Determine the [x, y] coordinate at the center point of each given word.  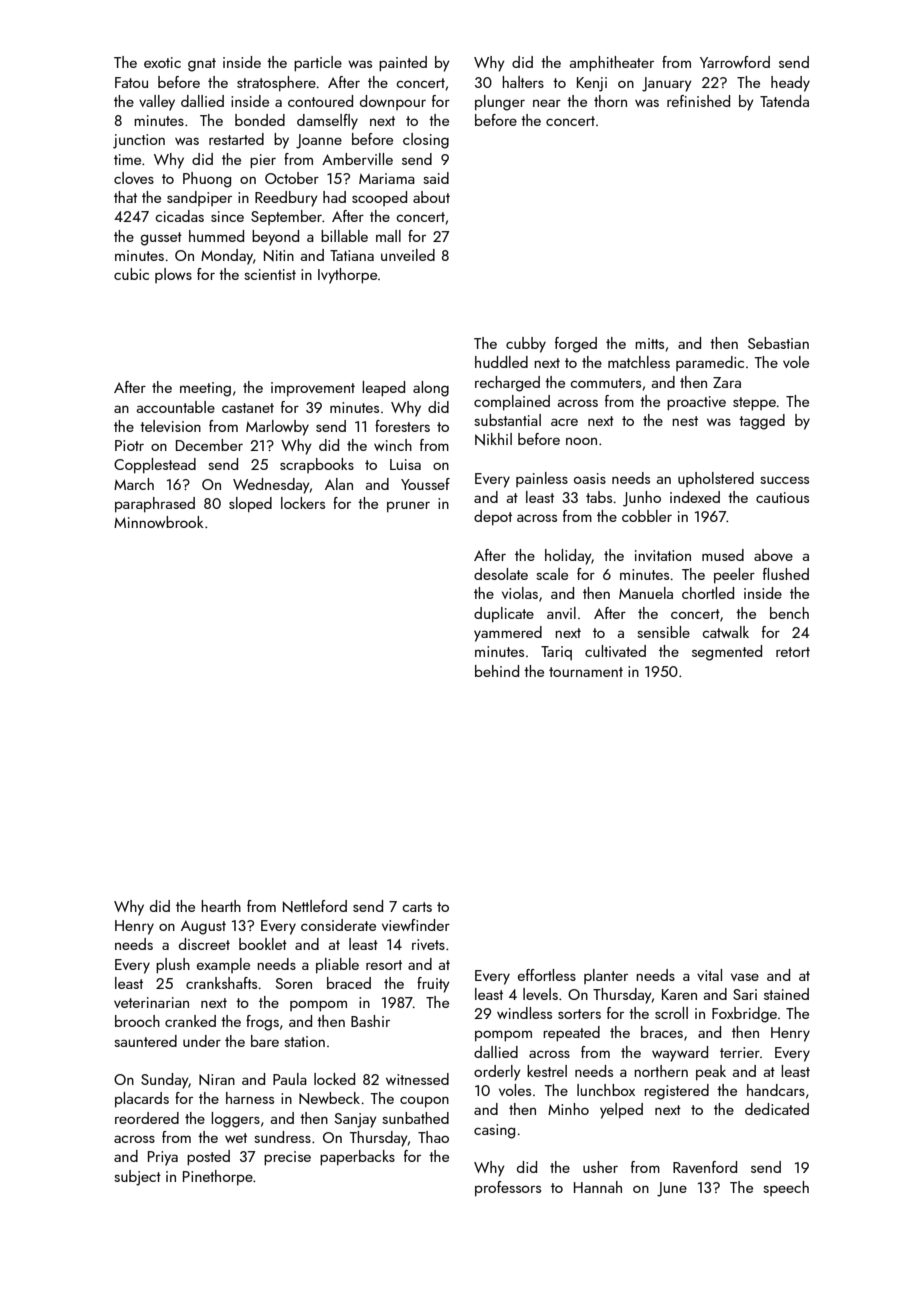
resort [384, 965]
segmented [727, 653]
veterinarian [151, 1002]
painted [403, 63]
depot [493, 517]
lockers [303, 503]
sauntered [145, 1041]
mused [723, 555]
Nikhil [493, 439]
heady [790, 84]
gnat [202, 65]
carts [417, 907]
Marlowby [277, 428]
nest [685, 421]
